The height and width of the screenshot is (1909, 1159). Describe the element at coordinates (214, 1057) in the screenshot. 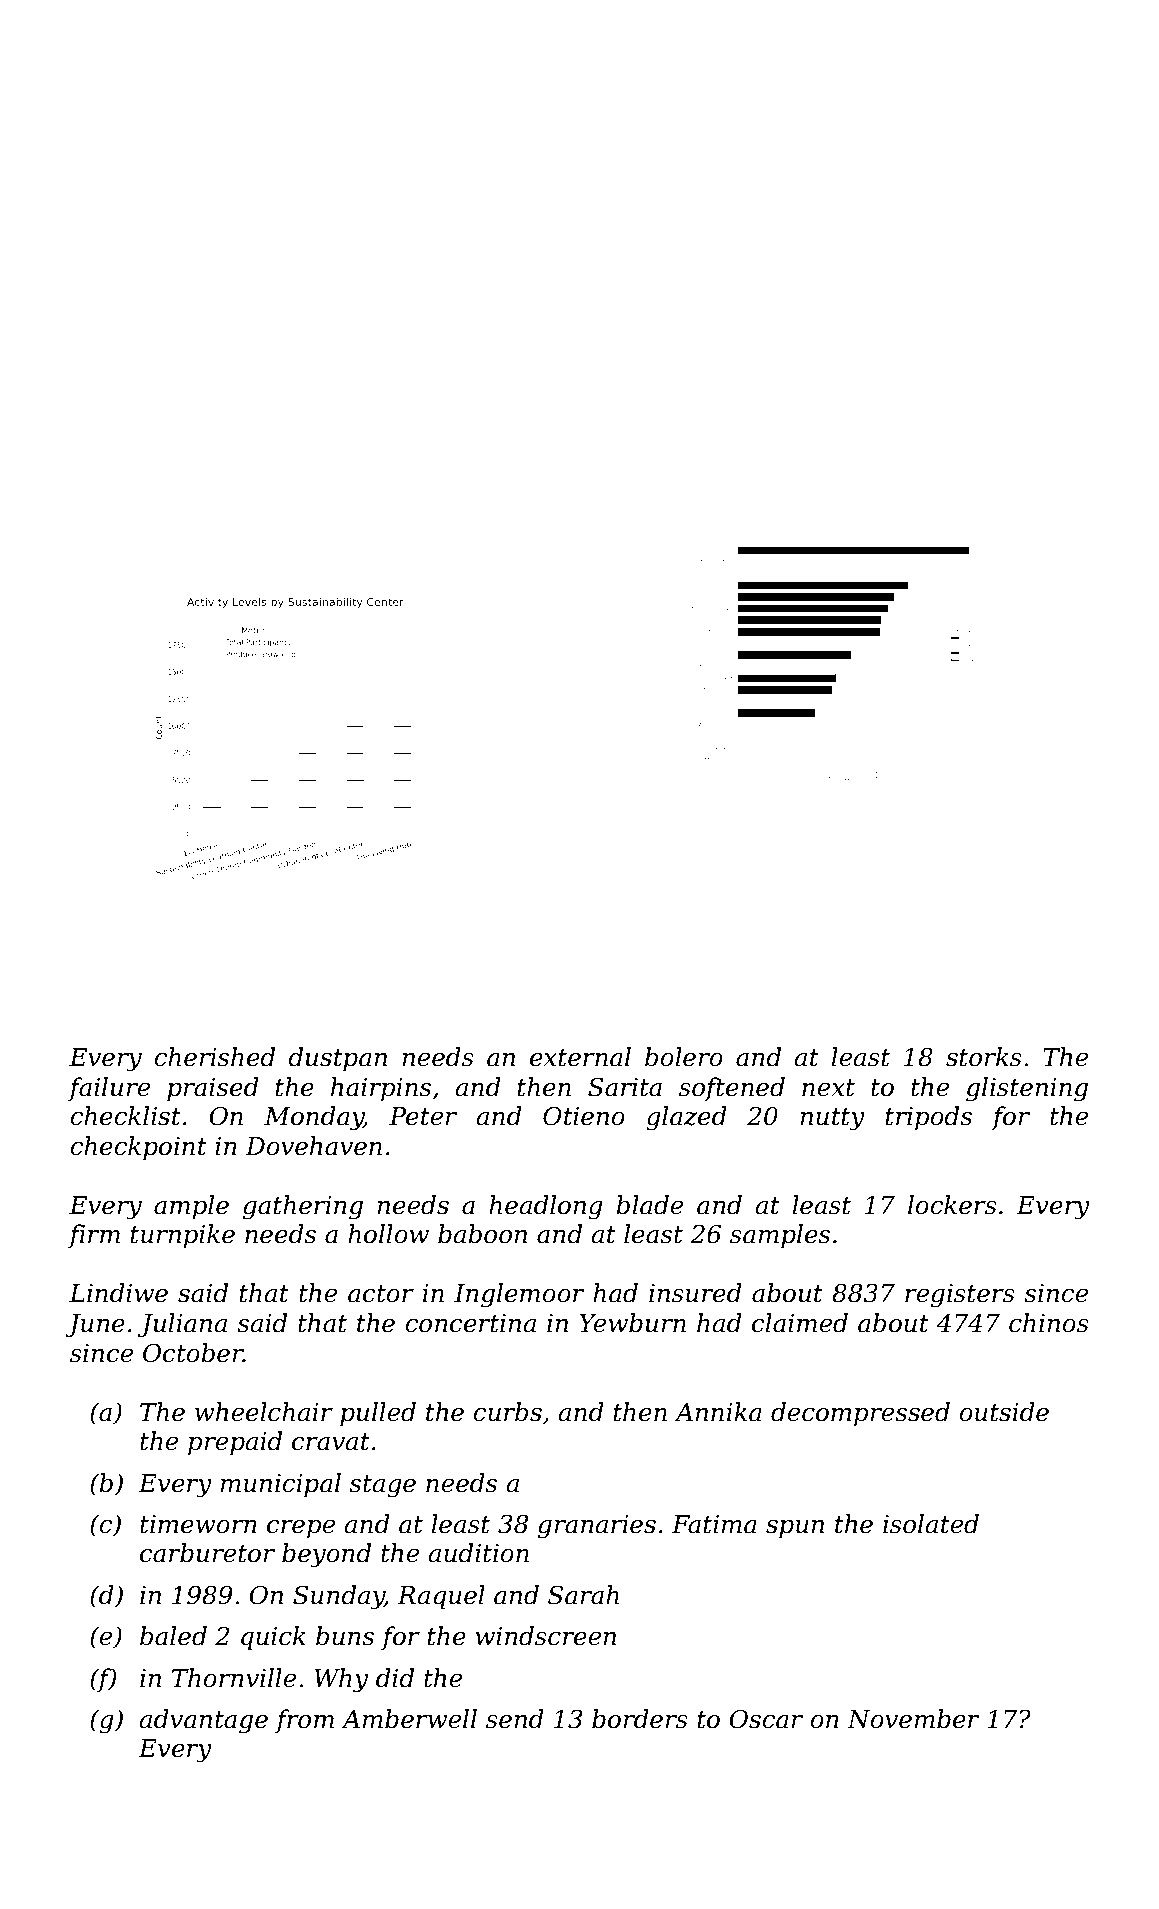

I see `cherished` at that location.
